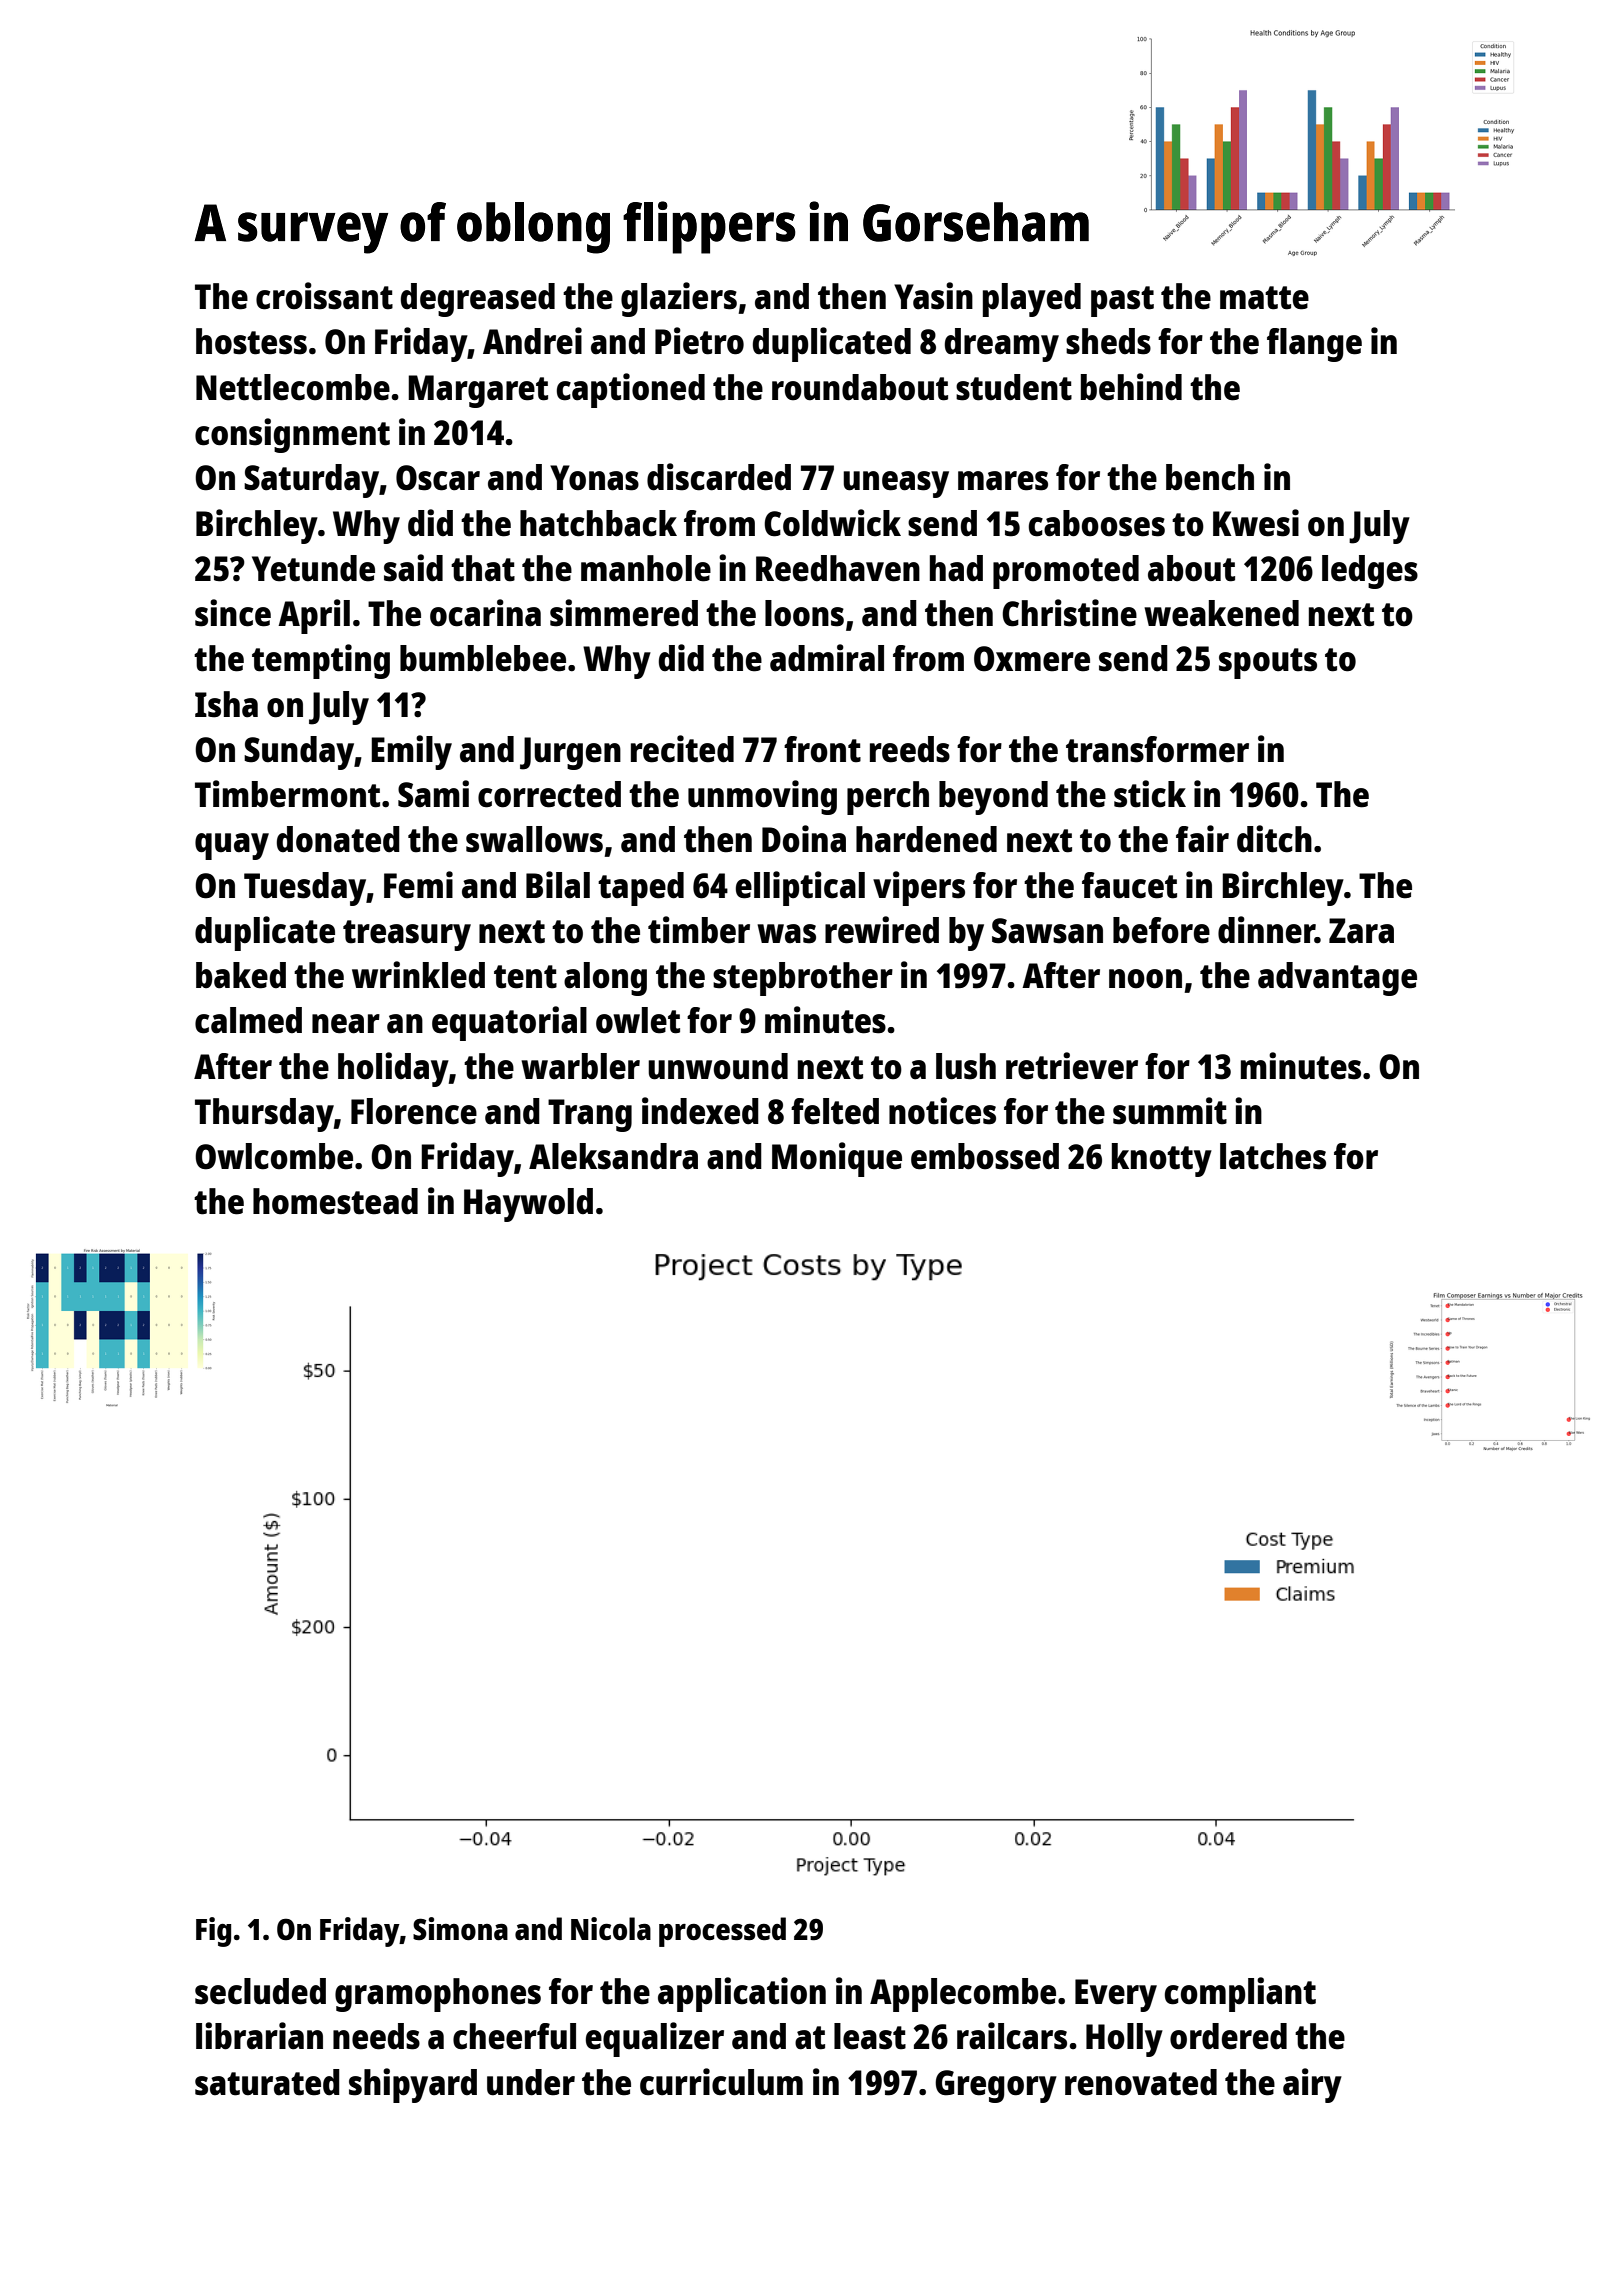  I want to click on Applecombe, so click(963, 1995).
